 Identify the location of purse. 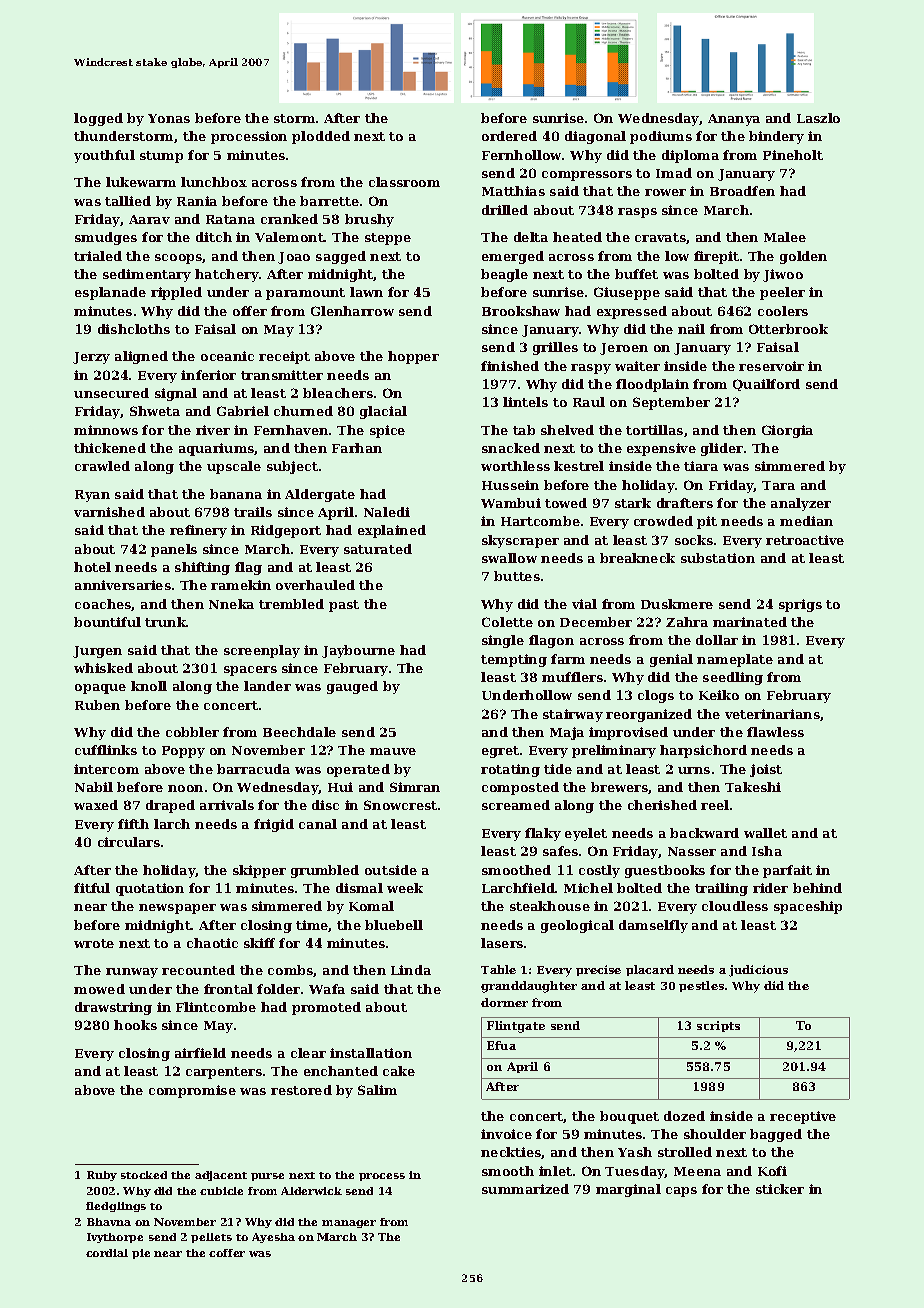
(267, 1177).
